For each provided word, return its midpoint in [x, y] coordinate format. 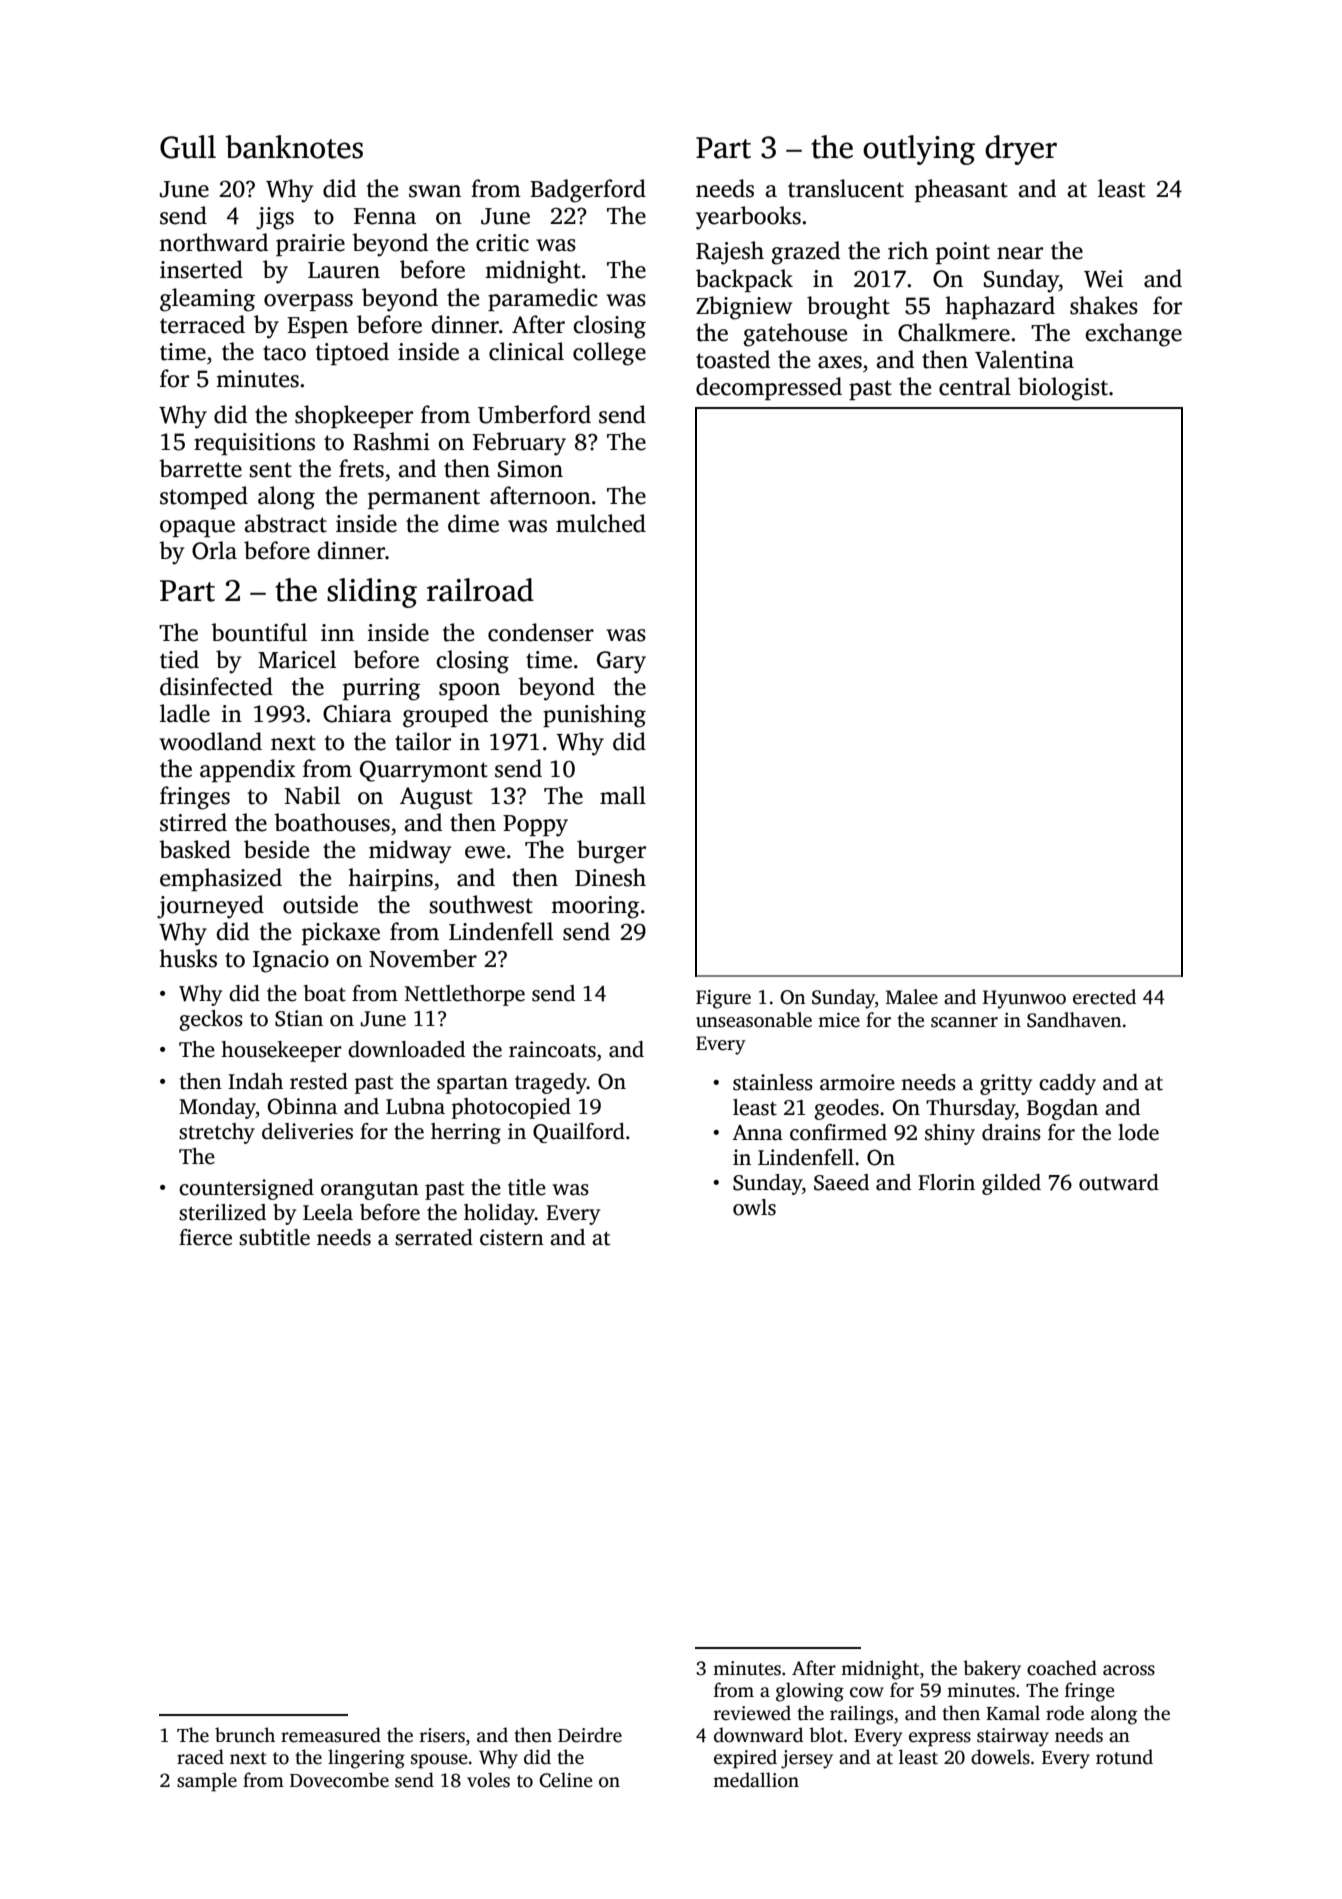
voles [488, 1780]
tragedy [551, 1083]
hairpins [390, 879]
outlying [919, 150]
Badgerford [588, 191]
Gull [188, 147]
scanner [964, 1022]
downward [758, 1735]
